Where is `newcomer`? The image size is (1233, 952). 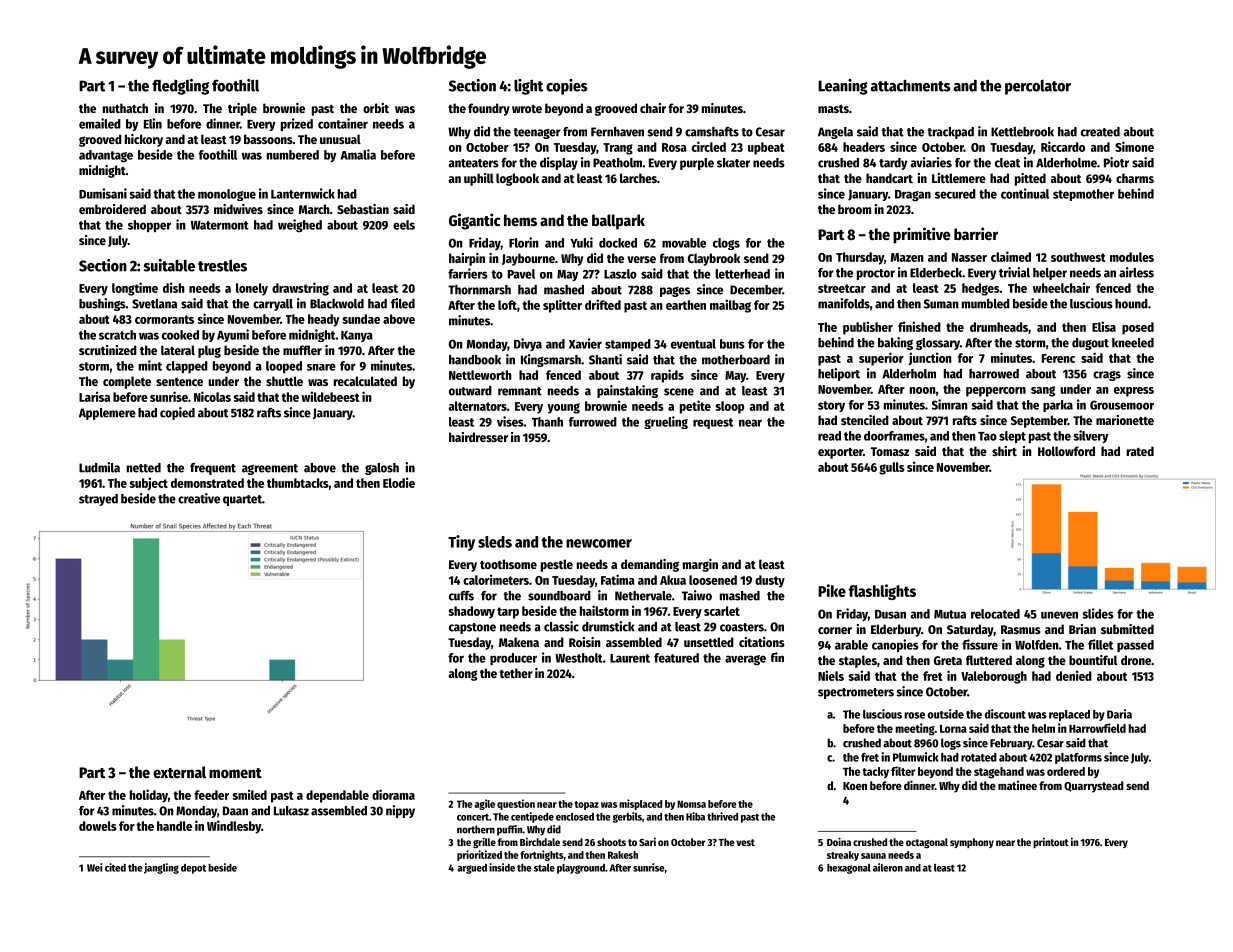 newcomer is located at coordinates (599, 543).
